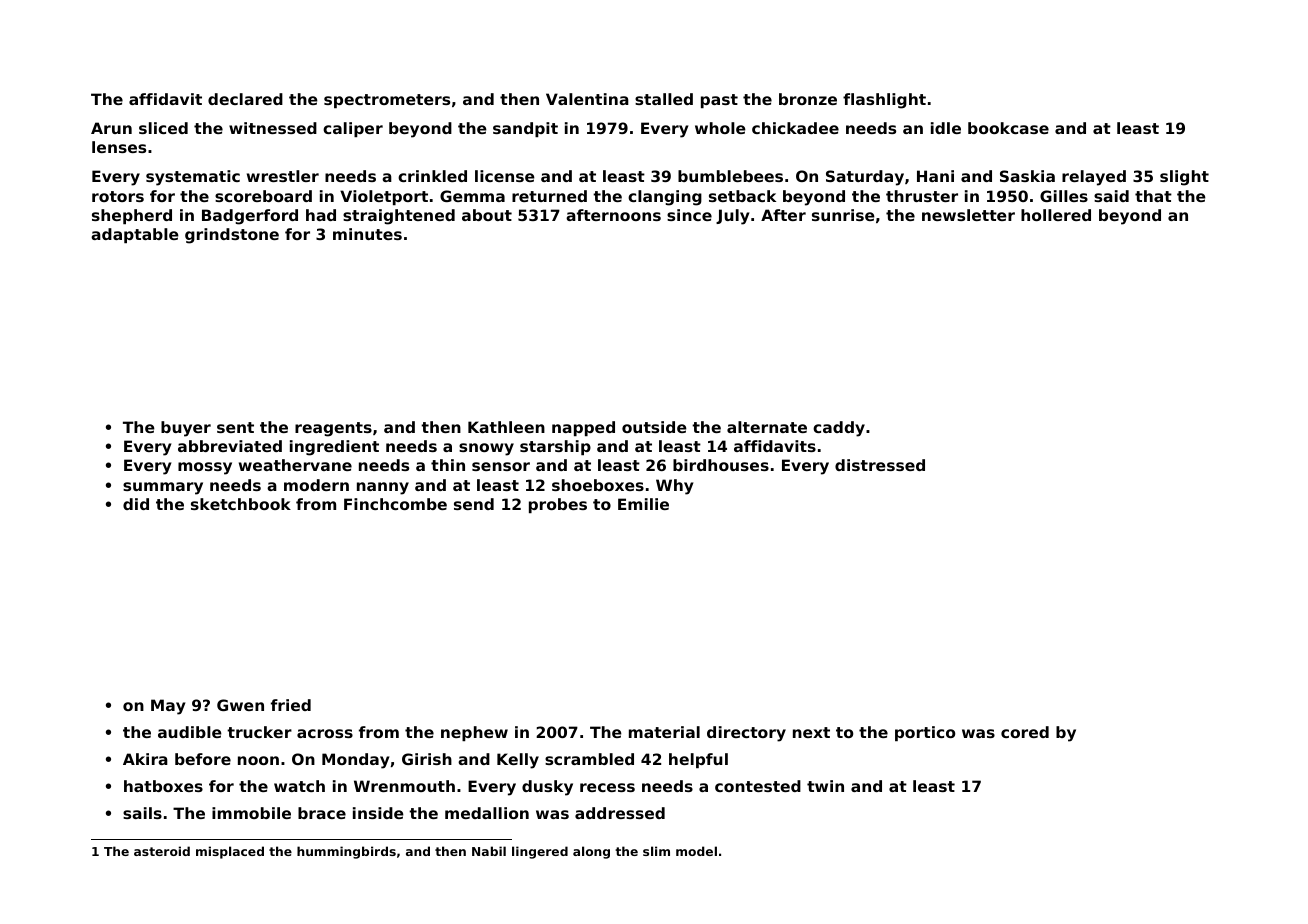 This image has width=1308, height=924. I want to click on stalled, so click(664, 99).
